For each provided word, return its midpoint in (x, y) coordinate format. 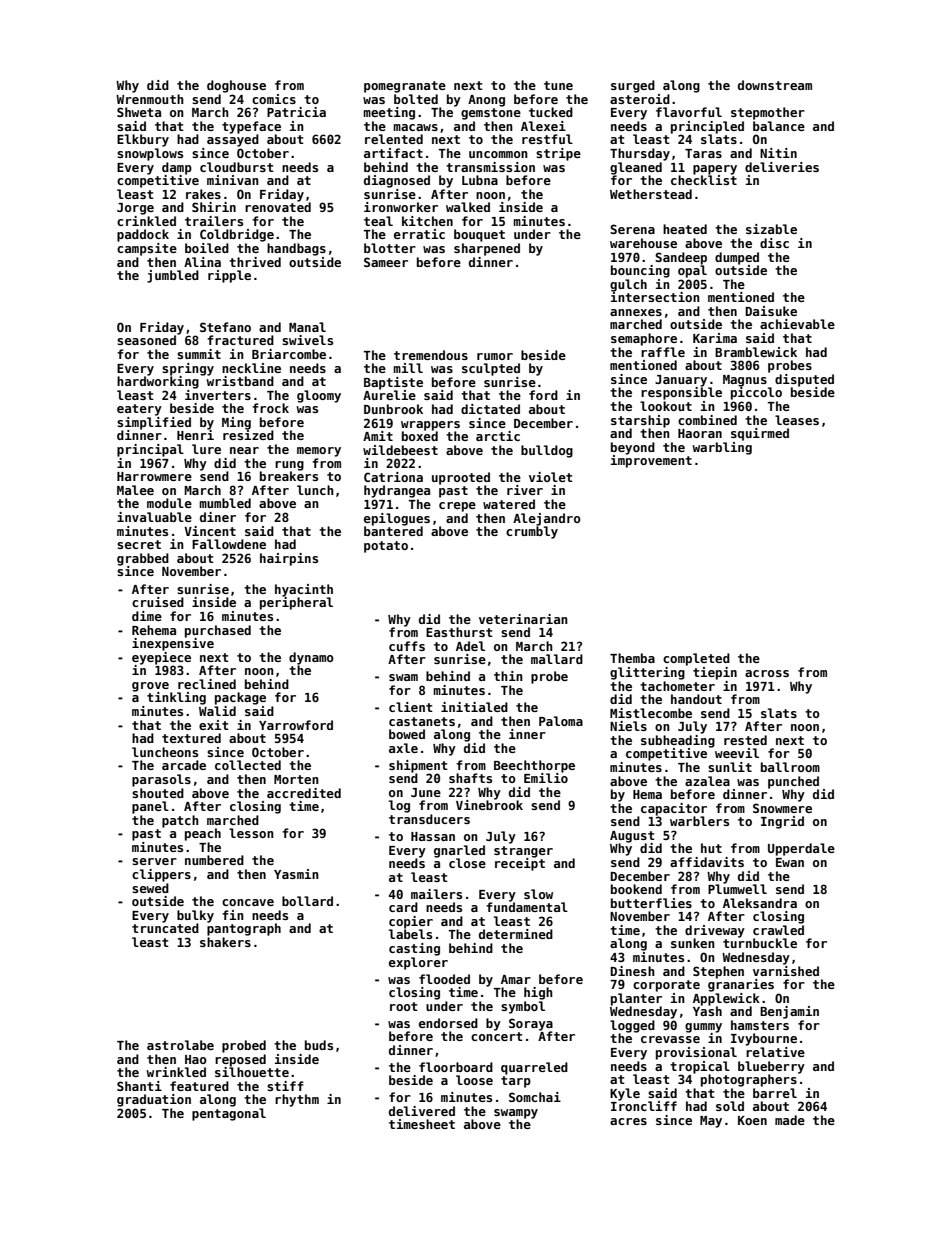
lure (206, 449)
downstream (775, 85)
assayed (233, 140)
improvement (651, 461)
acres (628, 1121)
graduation (154, 1100)
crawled (778, 930)
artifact (393, 153)
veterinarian (523, 619)
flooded (444, 979)
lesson (251, 833)
